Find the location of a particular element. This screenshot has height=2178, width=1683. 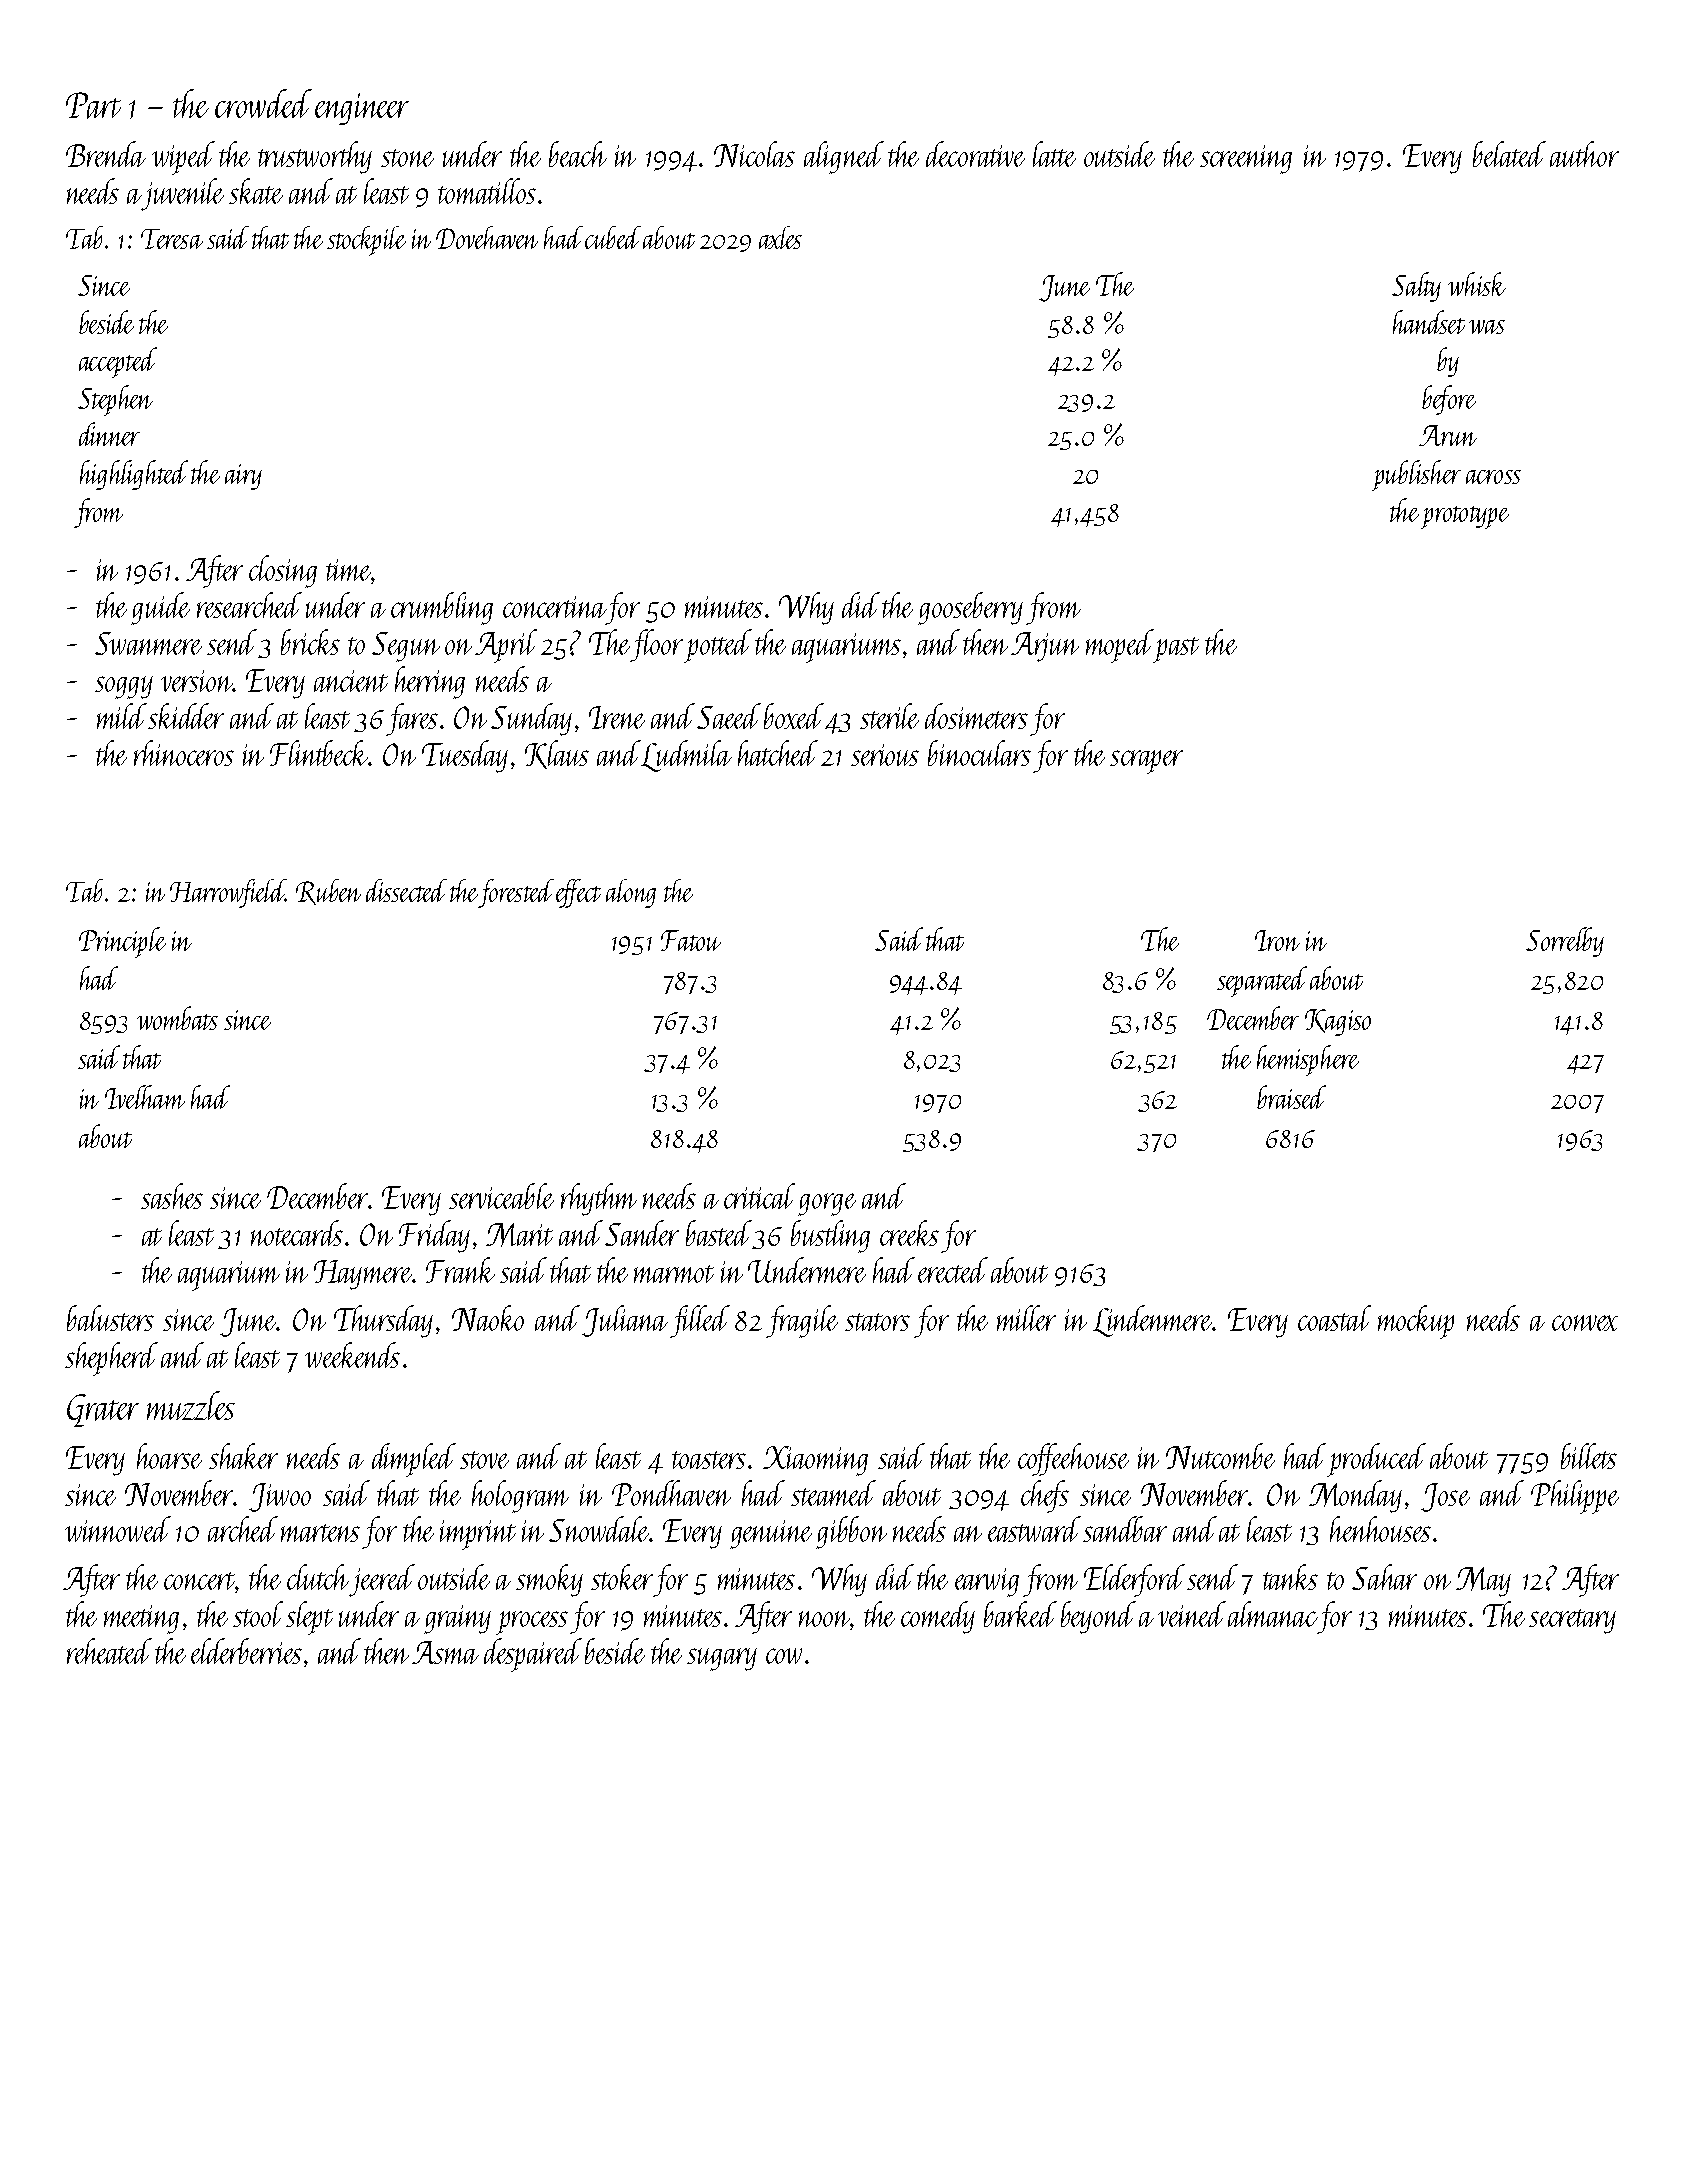

separated is located at coordinates (1262, 981).
